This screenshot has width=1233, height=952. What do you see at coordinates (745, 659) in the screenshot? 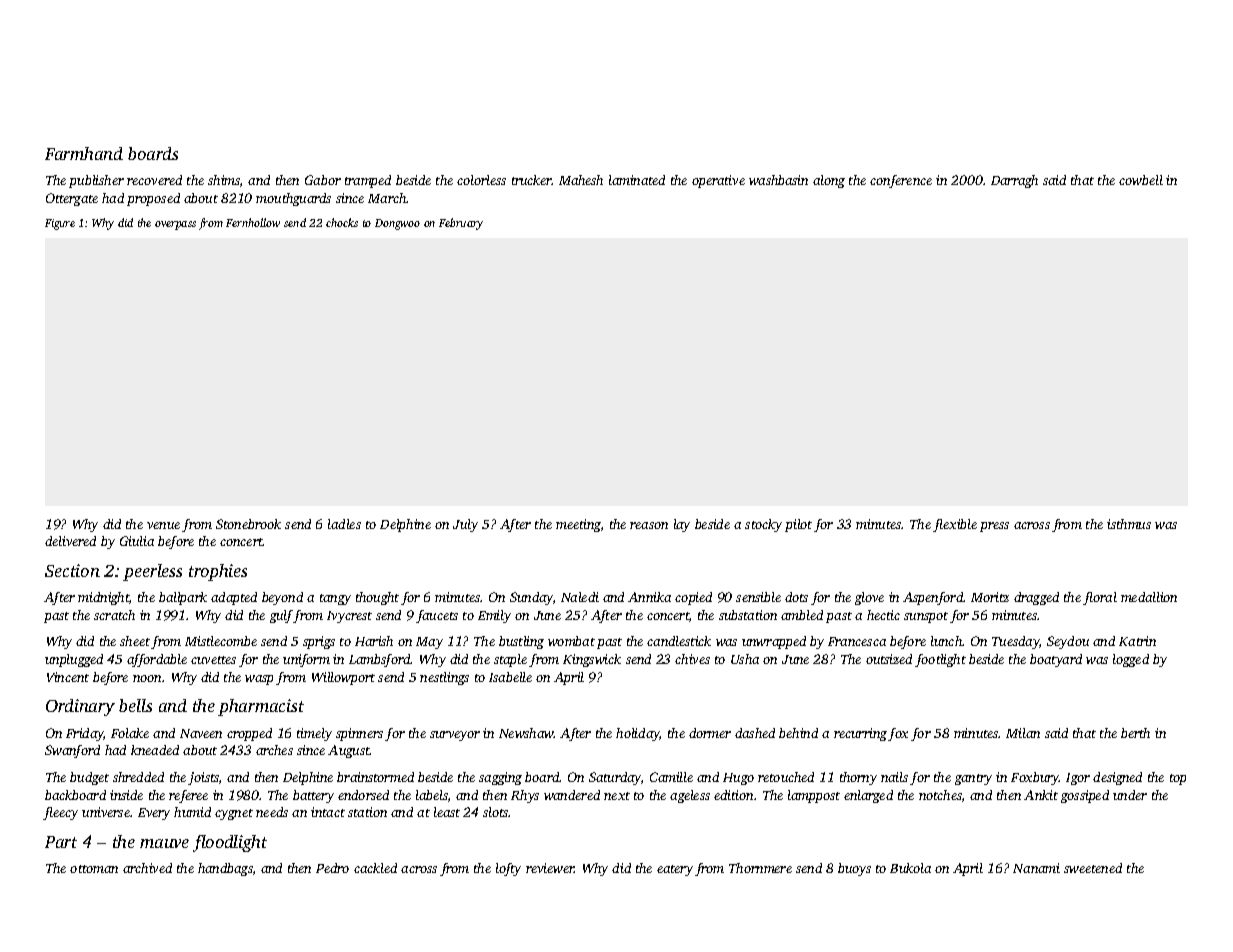
I see `Usha` at bounding box center [745, 659].
